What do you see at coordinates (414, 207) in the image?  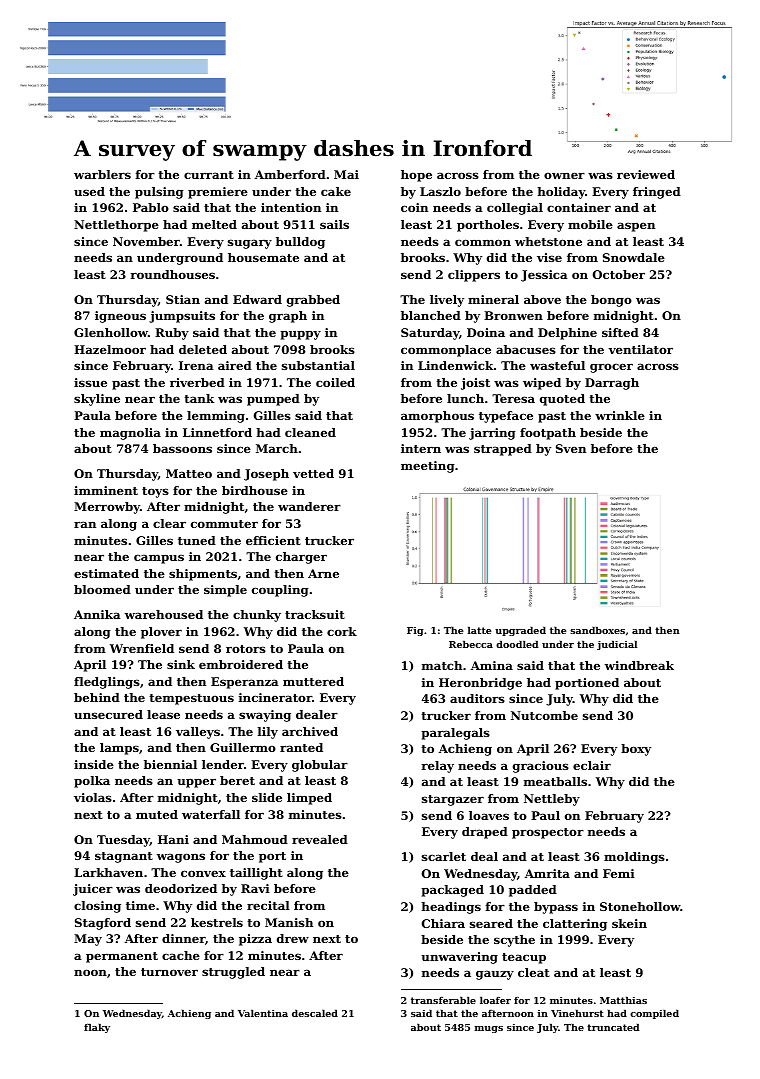 I see `coin` at bounding box center [414, 207].
